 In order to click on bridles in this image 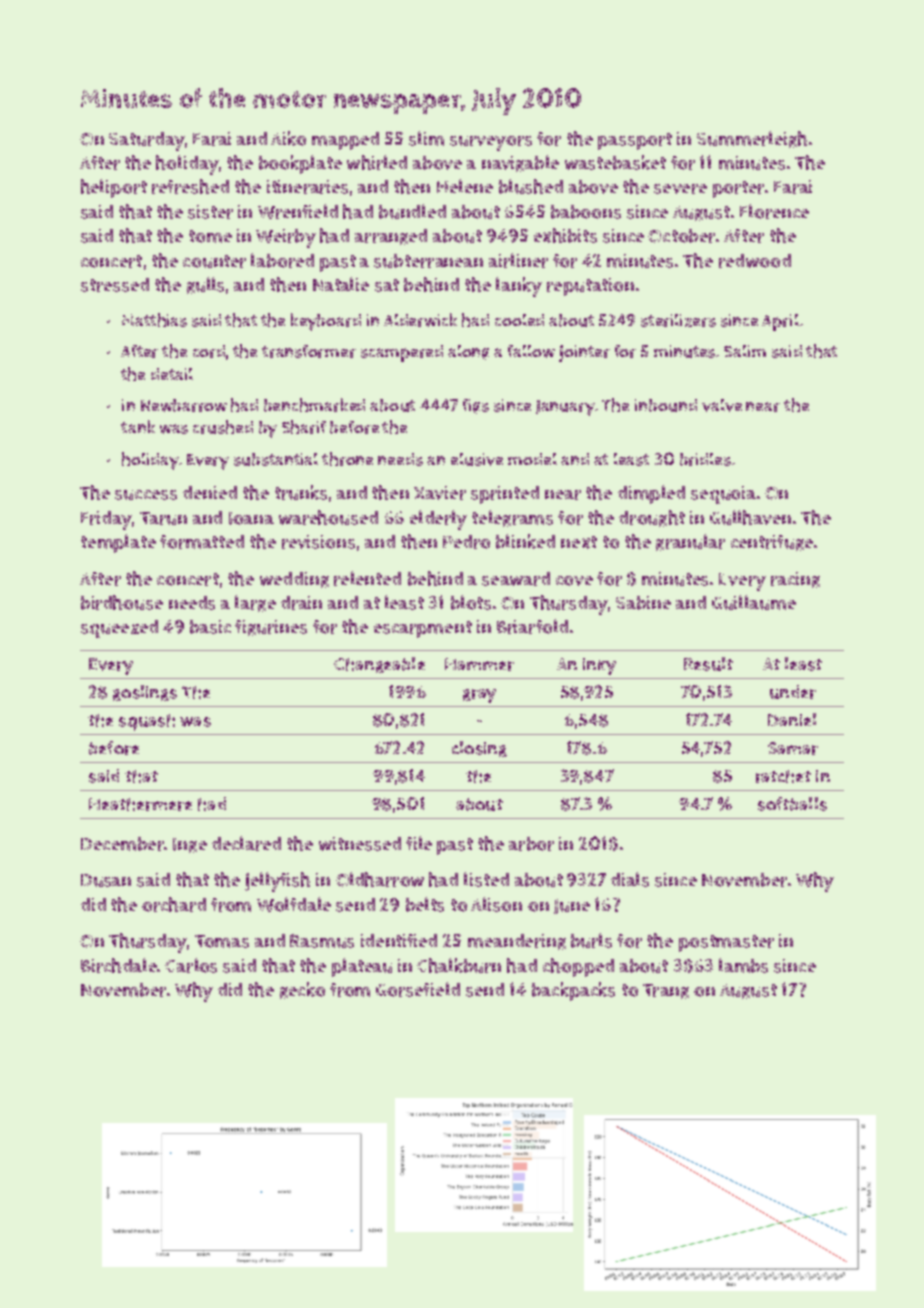, I will do `click(705, 459)`.
